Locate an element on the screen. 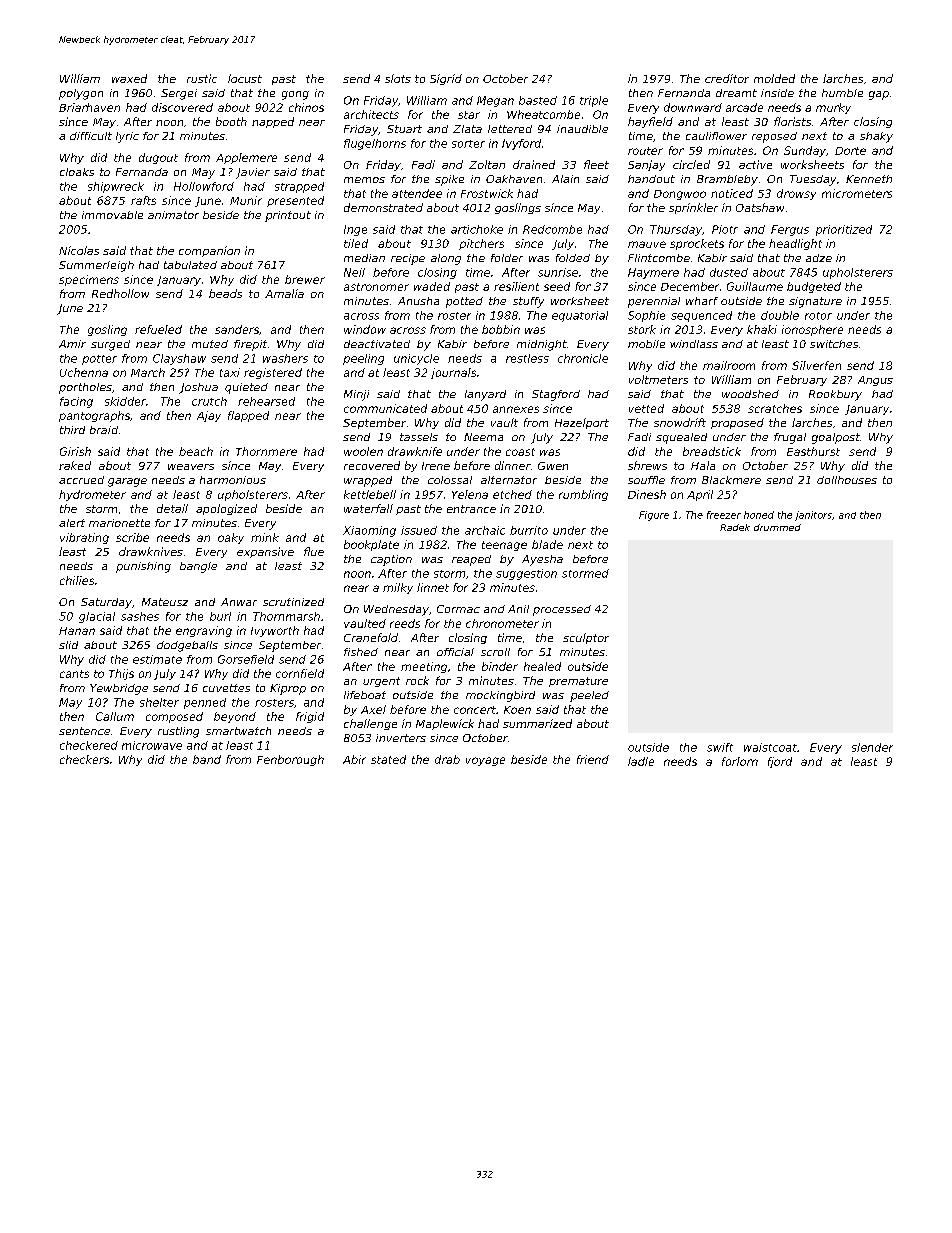  Sigrid is located at coordinates (446, 79).
